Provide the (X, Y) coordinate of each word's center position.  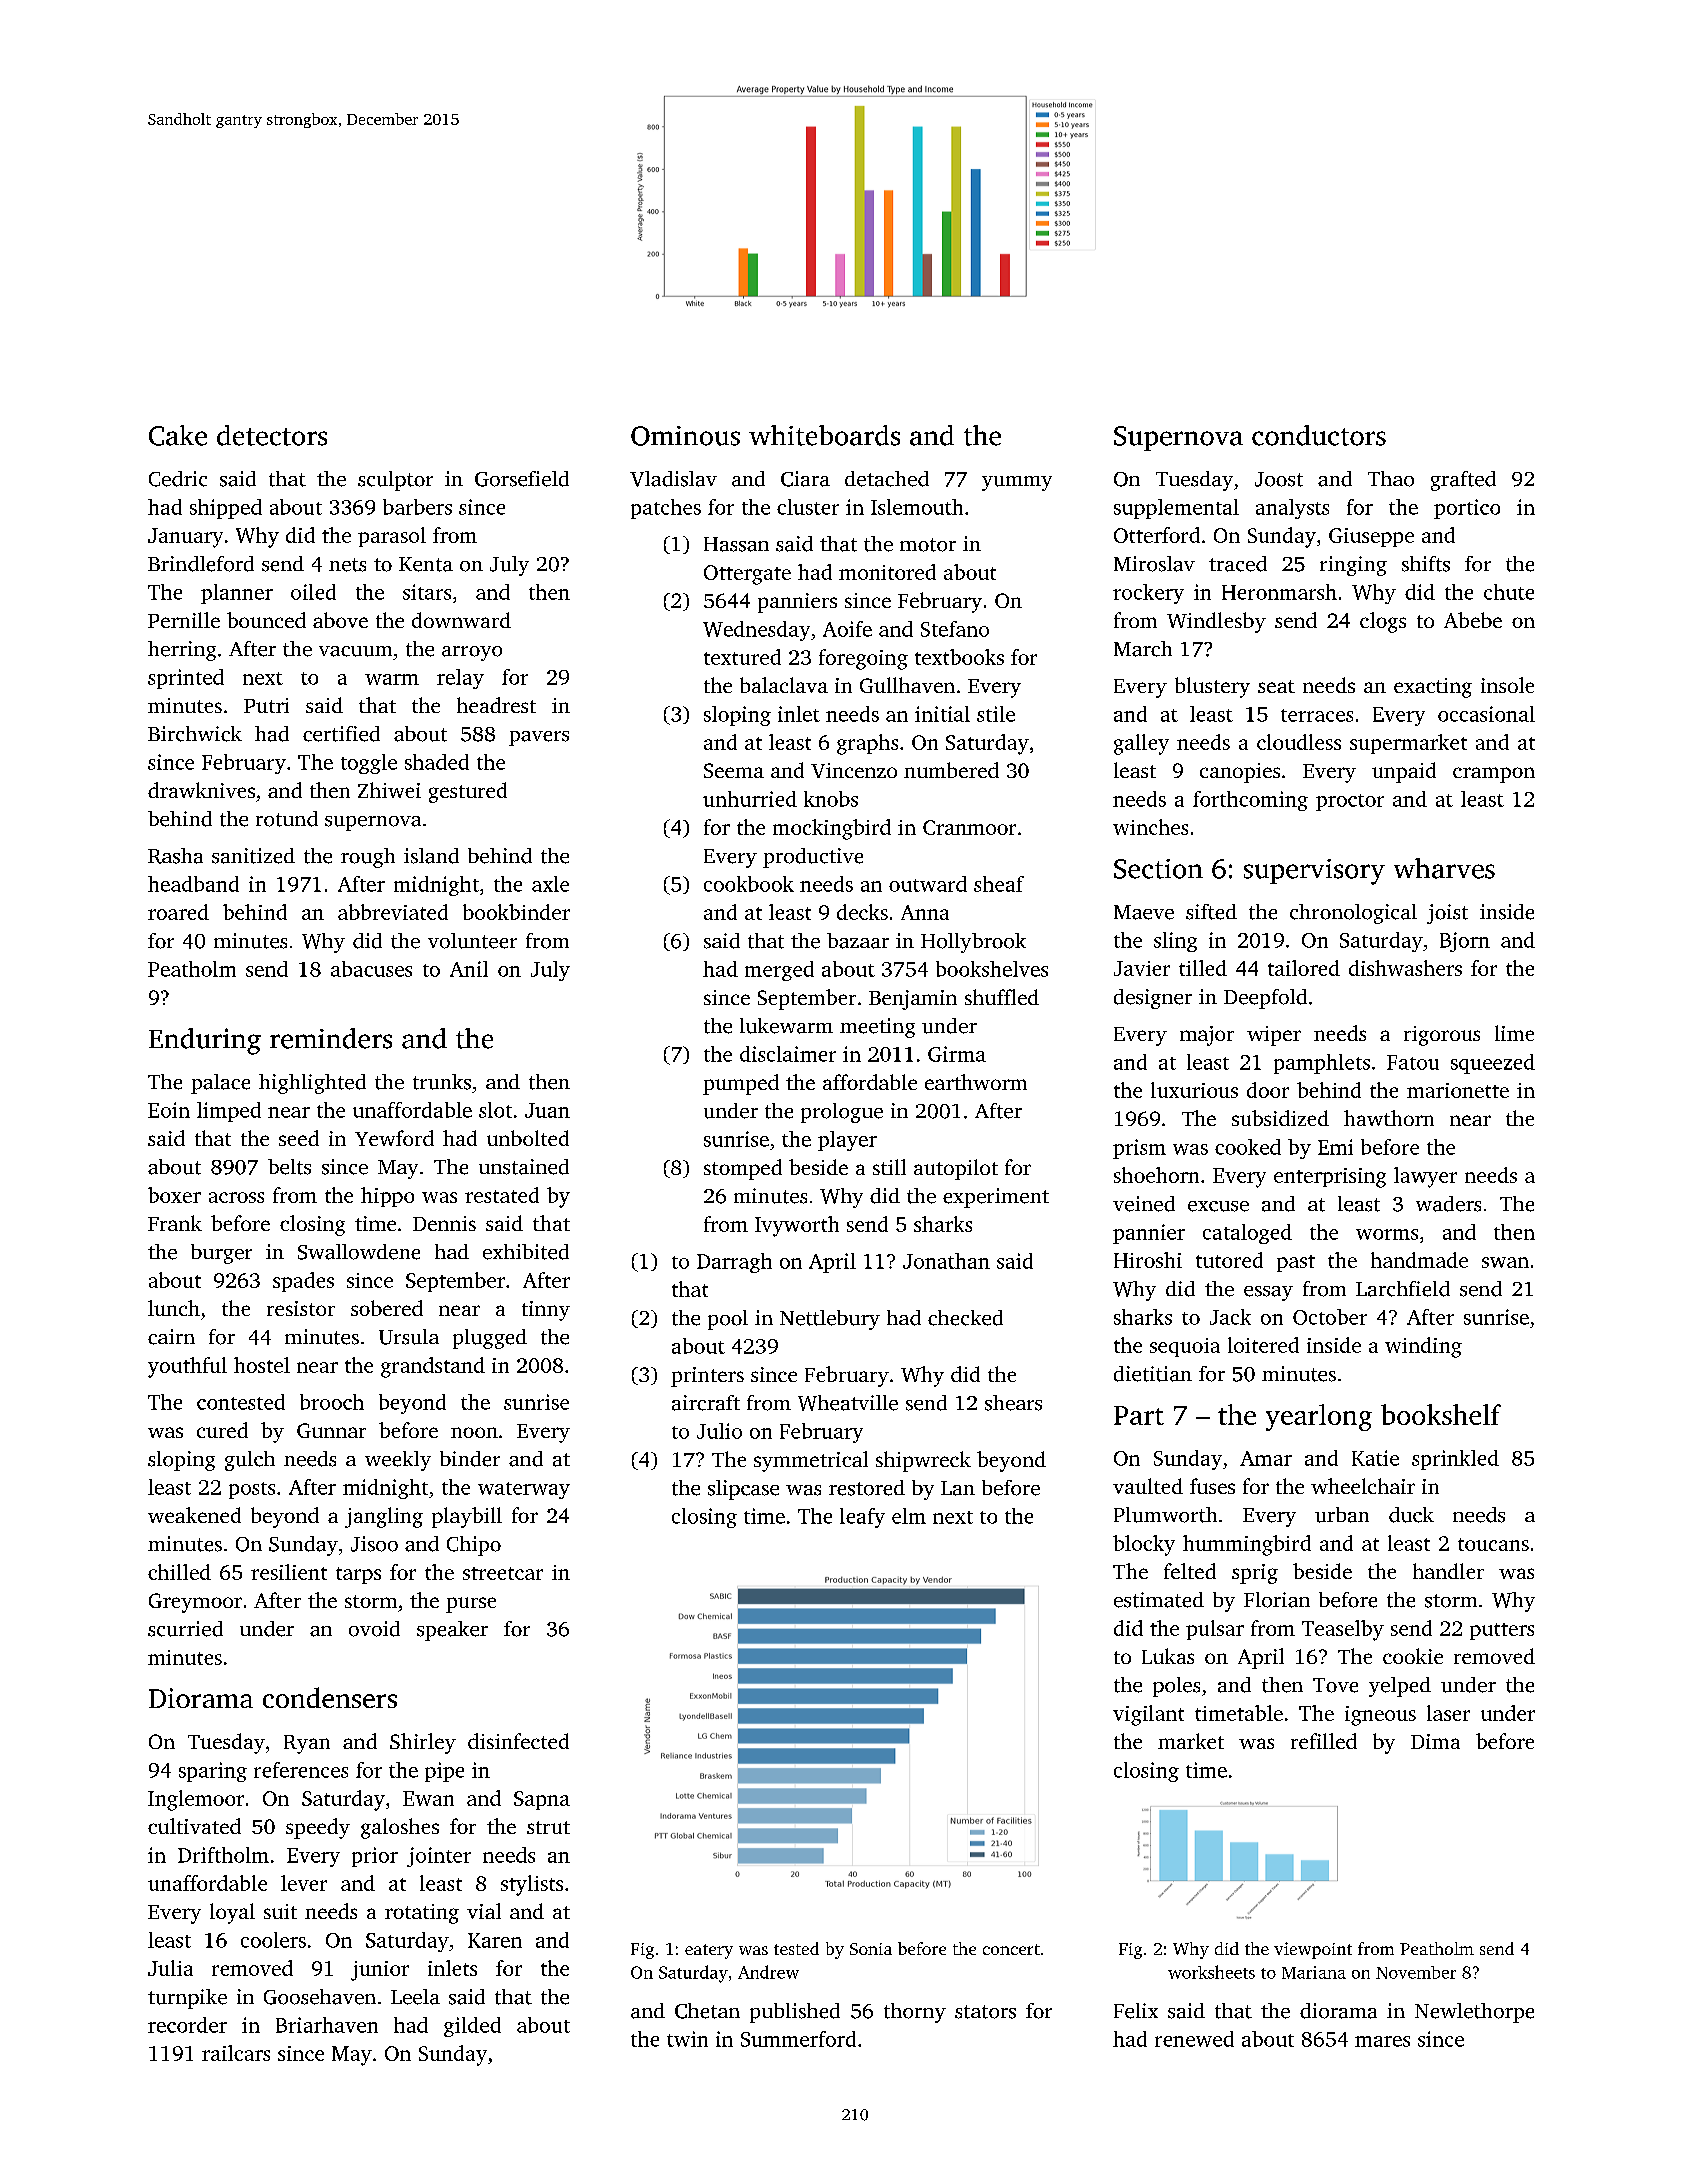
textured (742, 657)
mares (1382, 2041)
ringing (1353, 566)
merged (779, 971)
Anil (469, 969)
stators (985, 2012)
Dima (1435, 1741)
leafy (862, 1518)
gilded (472, 2027)
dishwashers (1405, 968)
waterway (524, 1490)
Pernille (184, 620)
